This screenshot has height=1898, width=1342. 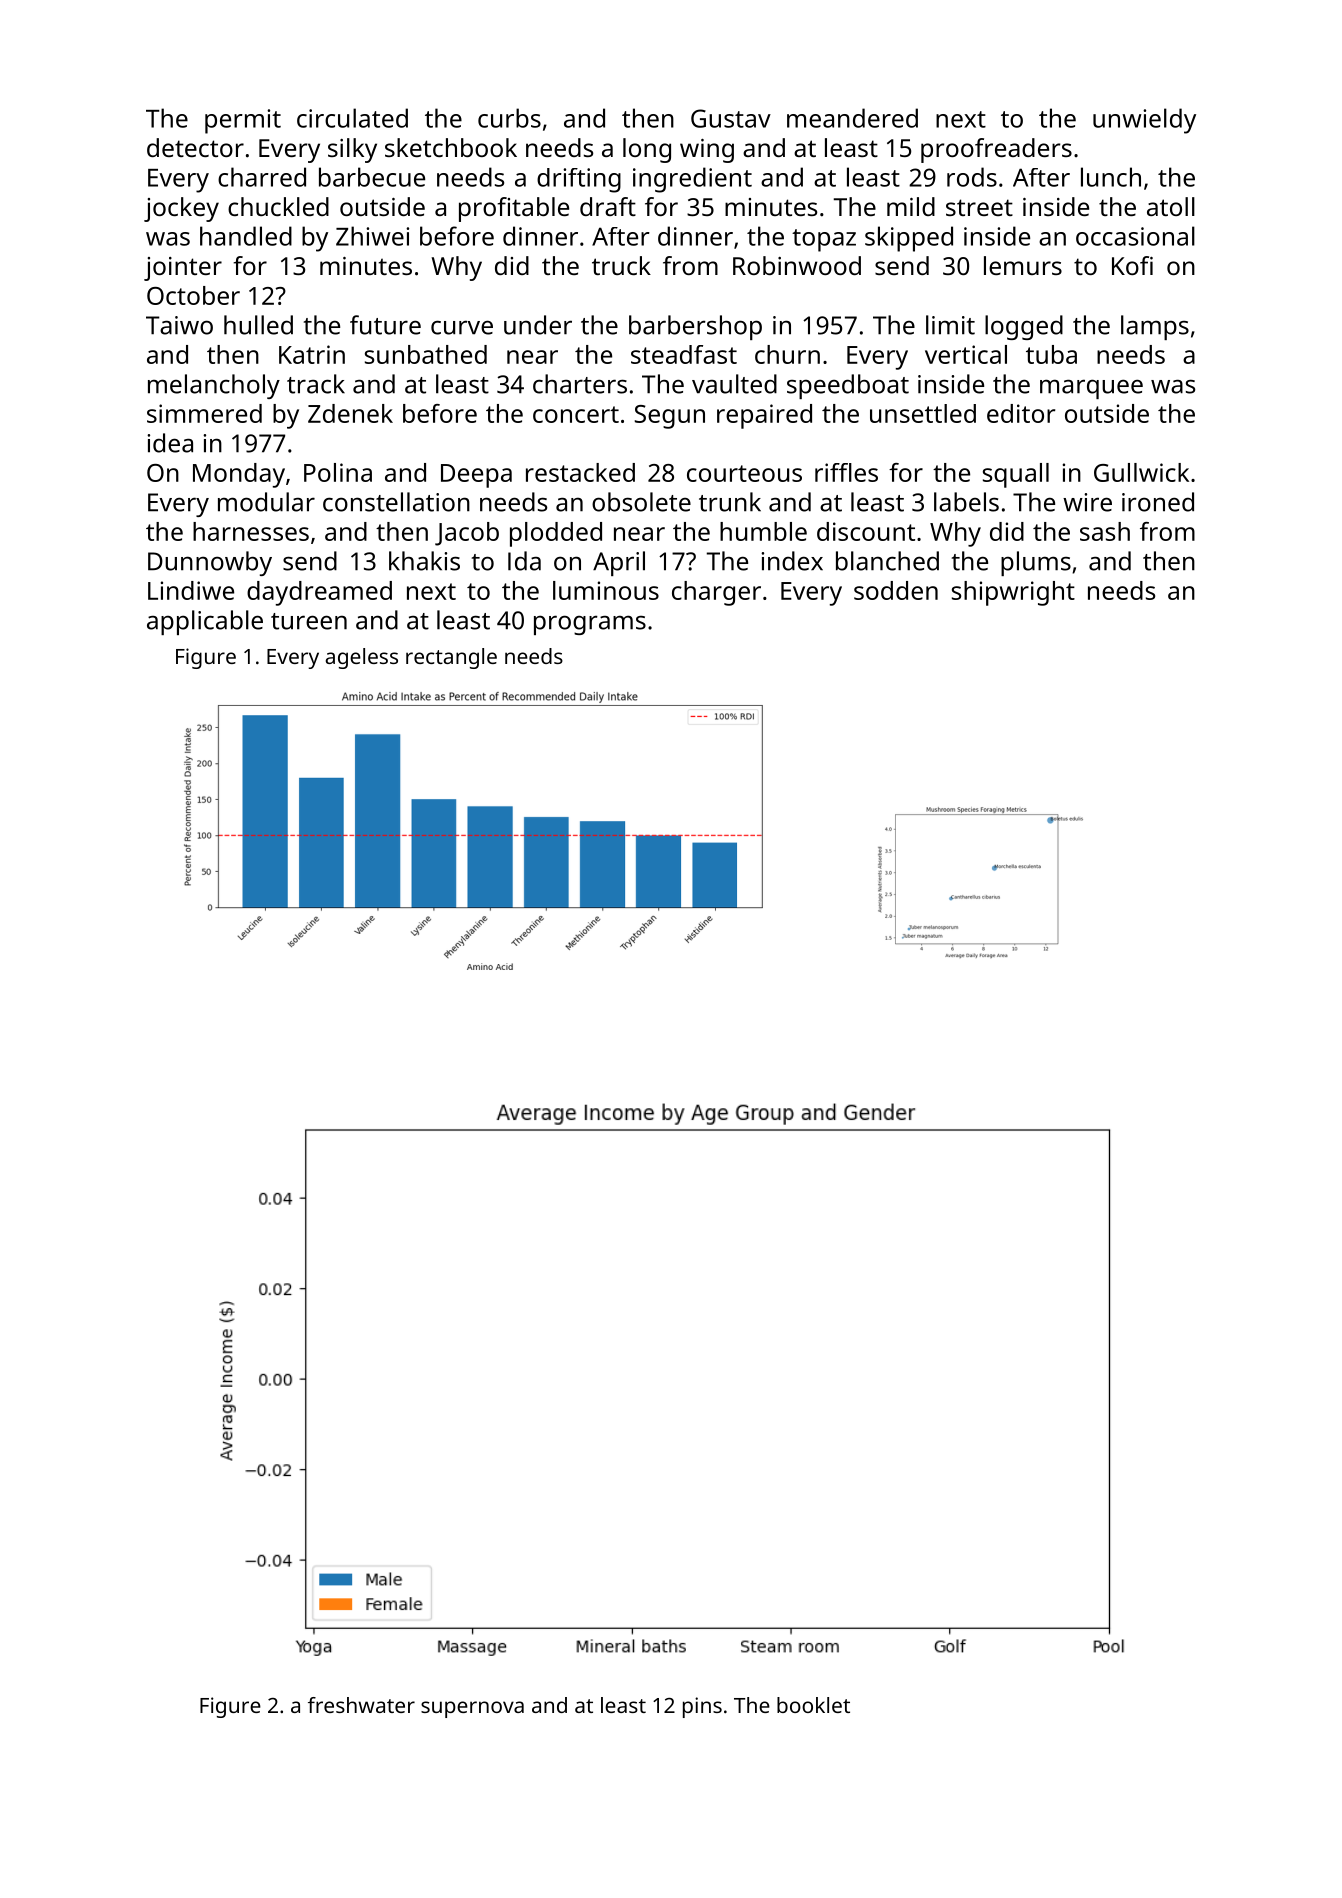 I want to click on freshwater, so click(x=361, y=1705).
